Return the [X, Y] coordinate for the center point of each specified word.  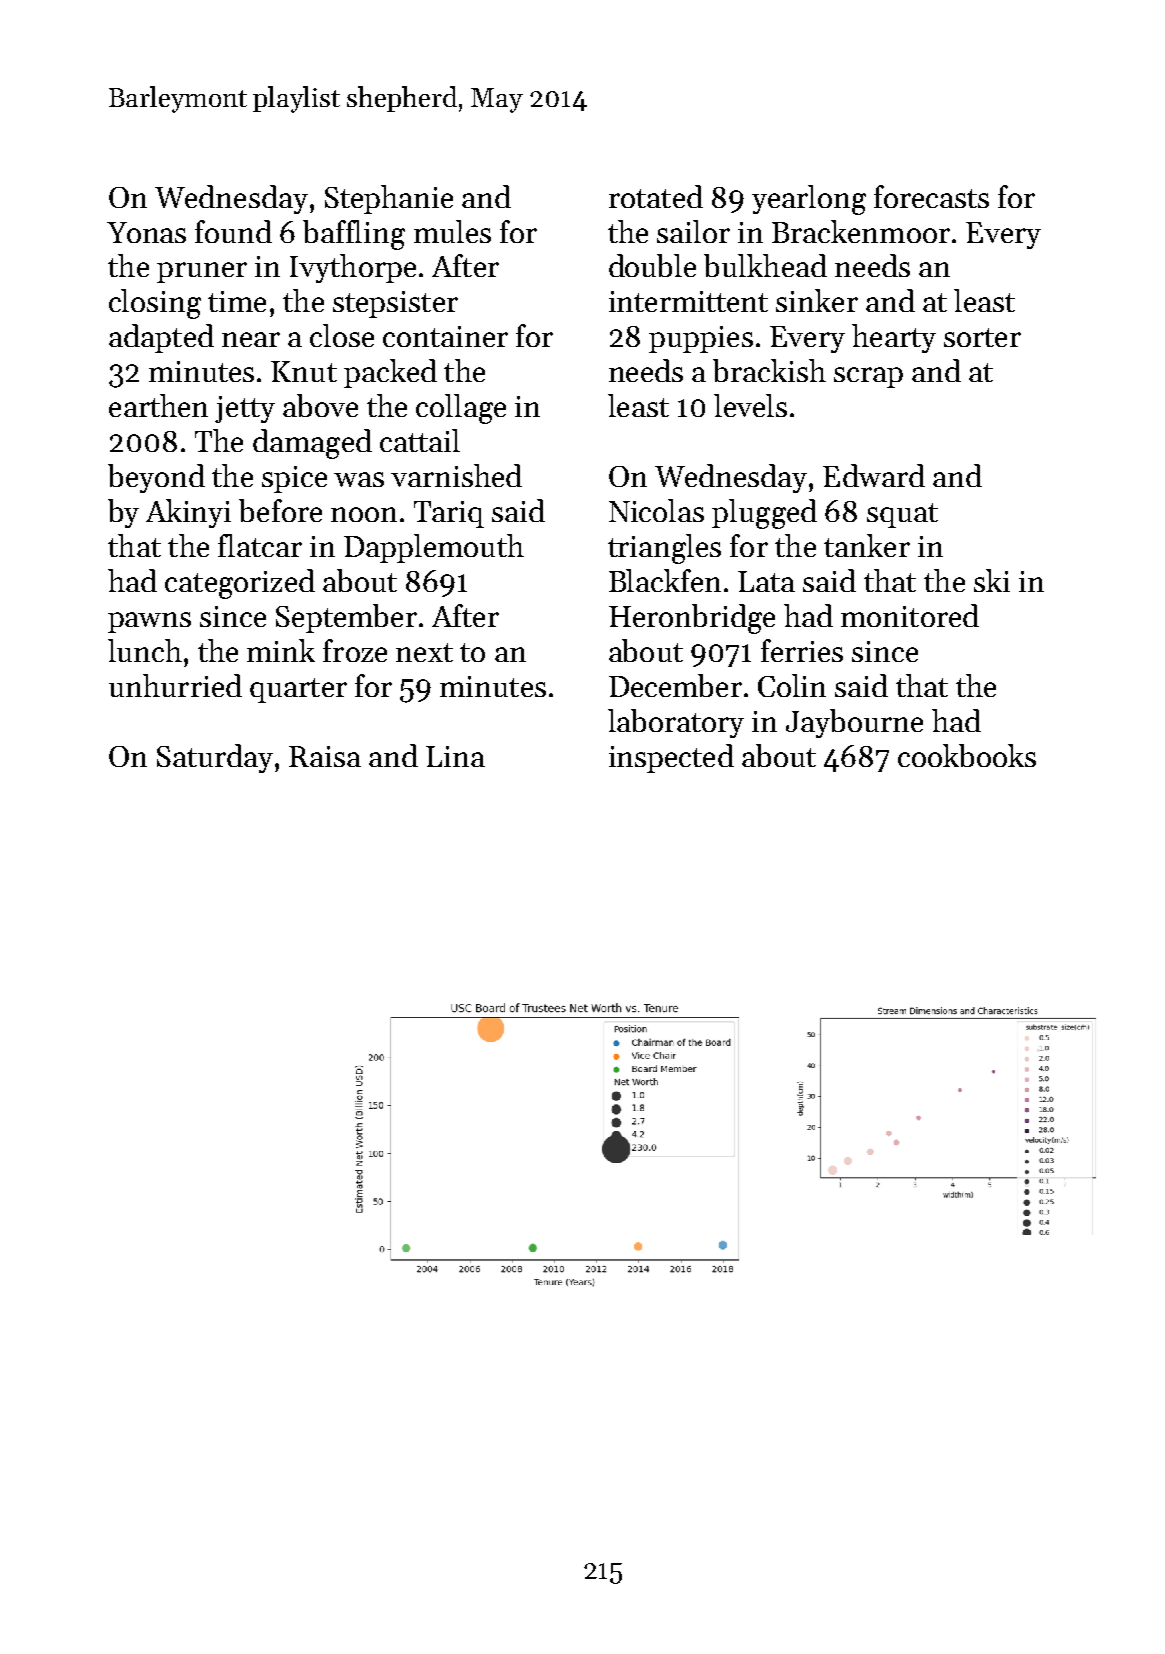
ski [992, 580]
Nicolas [656, 510]
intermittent [688, 301]
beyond [156, 478]
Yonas [146, 232]
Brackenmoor [861, 231]
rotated [656, 196]
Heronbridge [692, 619]
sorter [982, 337]
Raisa [325, 756]
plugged [764, 514]
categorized [240, 584]
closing [155, 304]
